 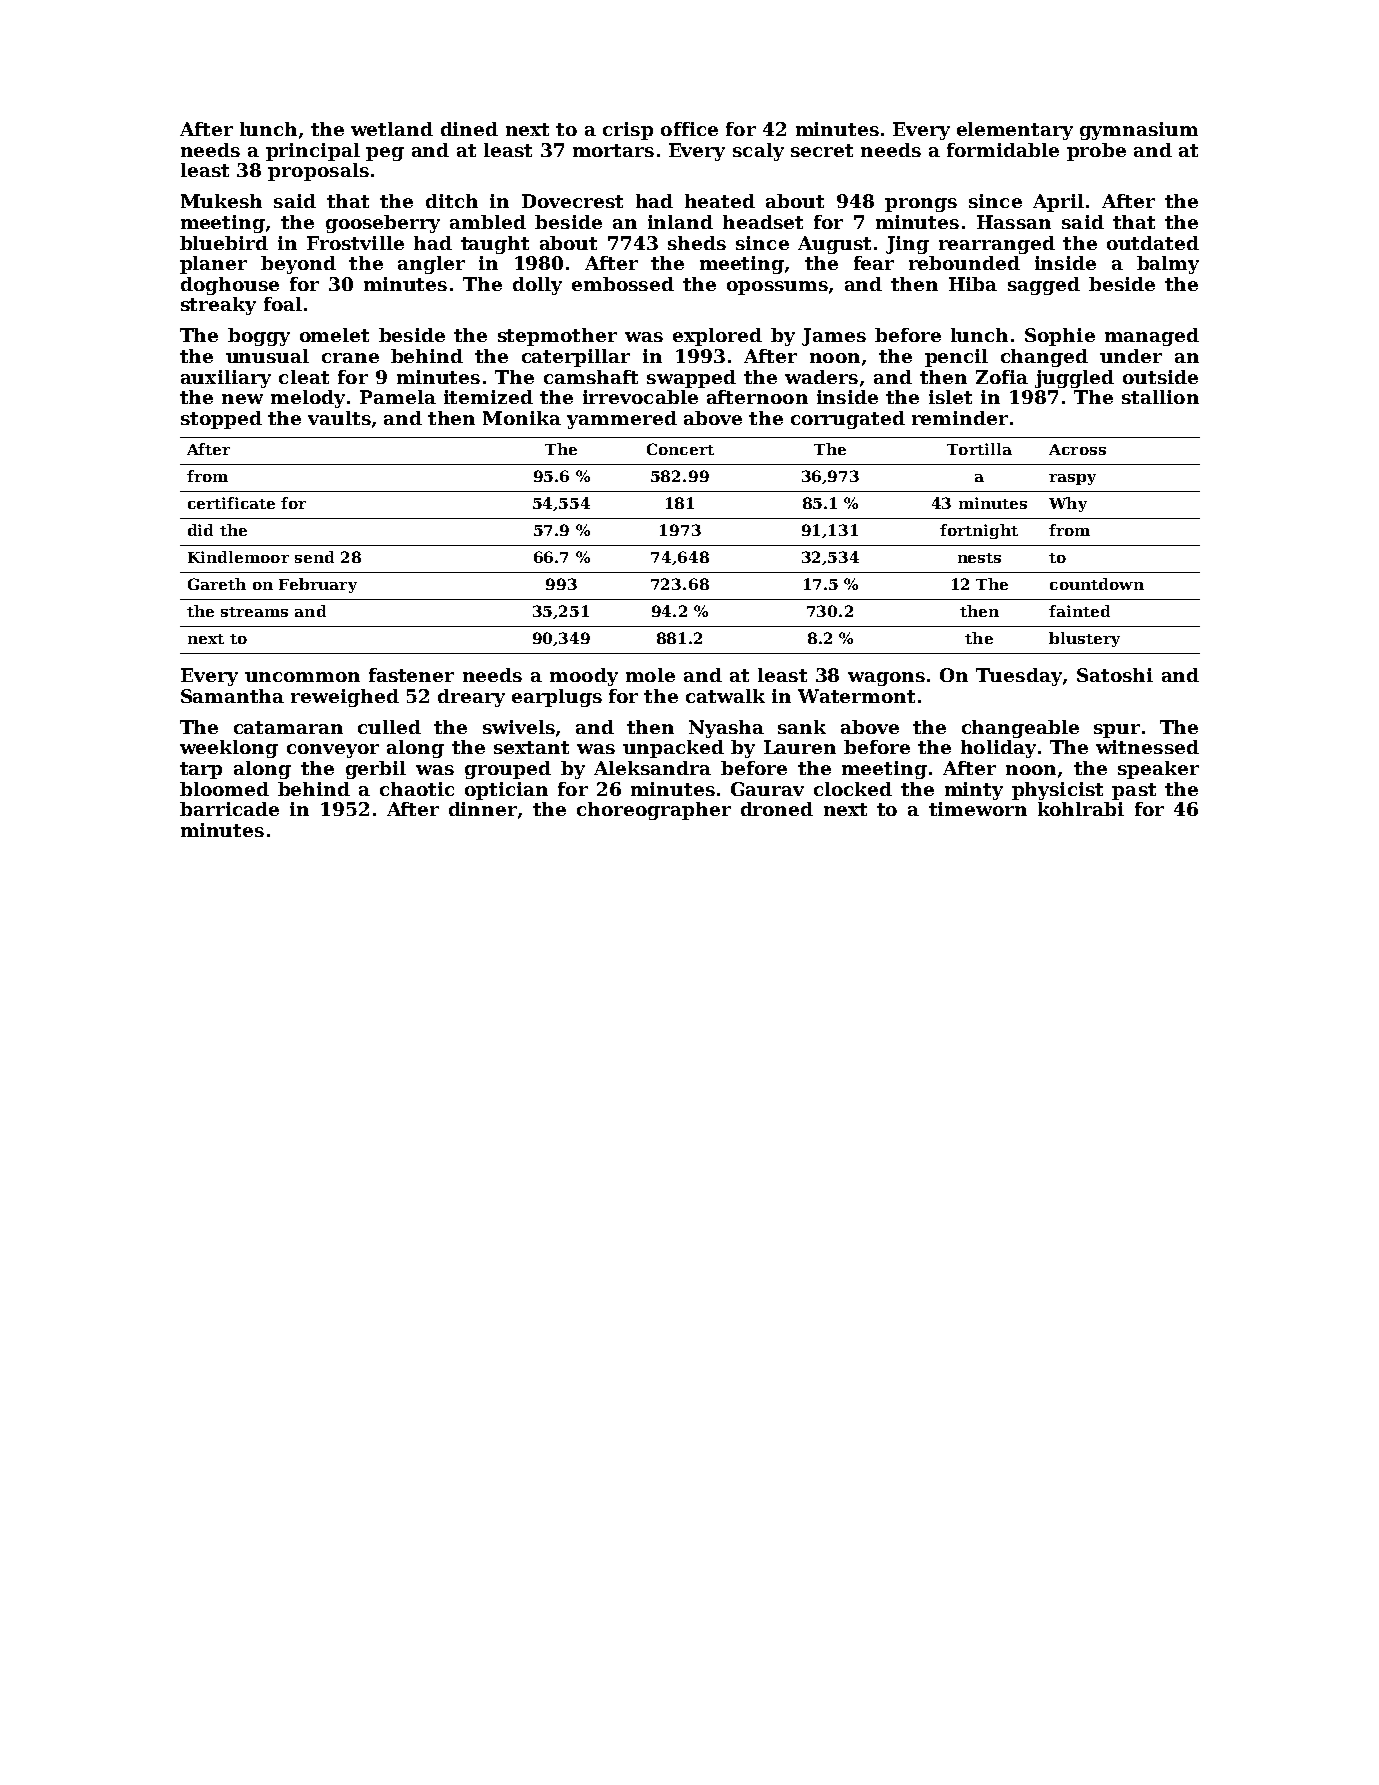 What do you see at coordinates (767, 789) in the screenshot?
I see `Gaurav` at bounding box center [767, 789].
